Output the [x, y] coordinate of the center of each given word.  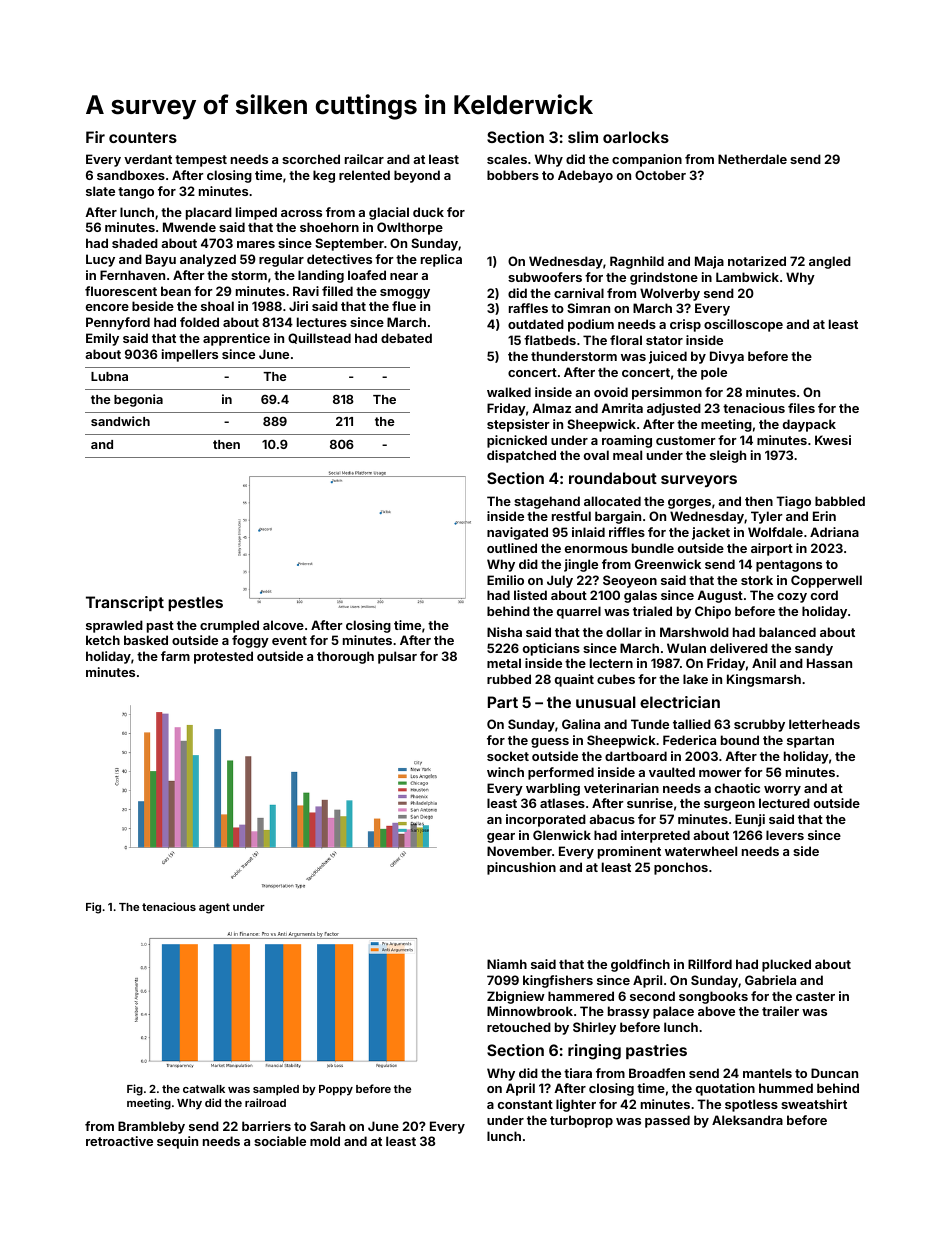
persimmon [667, 393]
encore [107, 307]
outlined [512, 548]
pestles [195, 603]
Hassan [829, 663]
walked [509, 392]
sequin [177, 1142]
